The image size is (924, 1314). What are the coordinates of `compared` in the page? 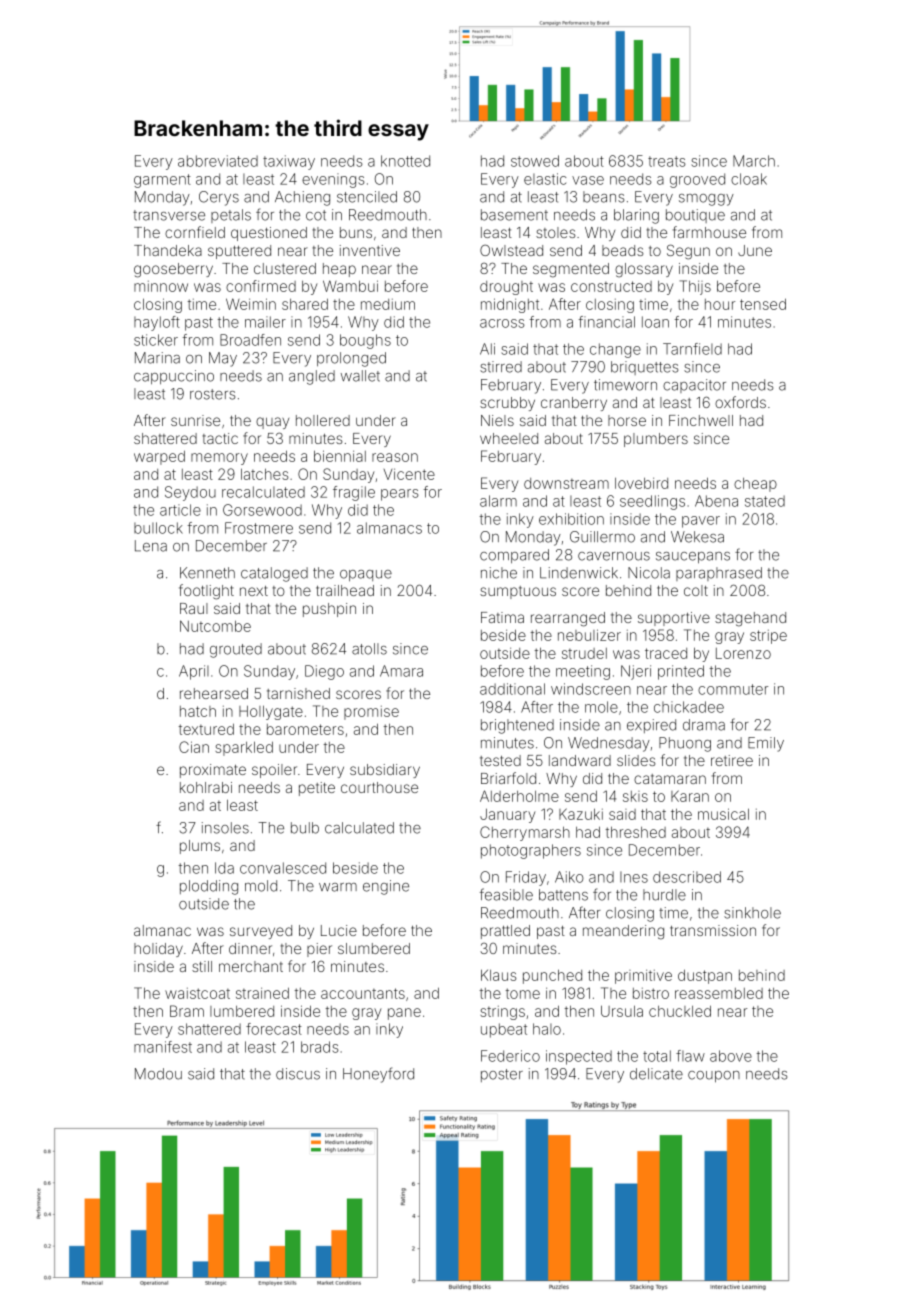 It's located at (514, 556).
